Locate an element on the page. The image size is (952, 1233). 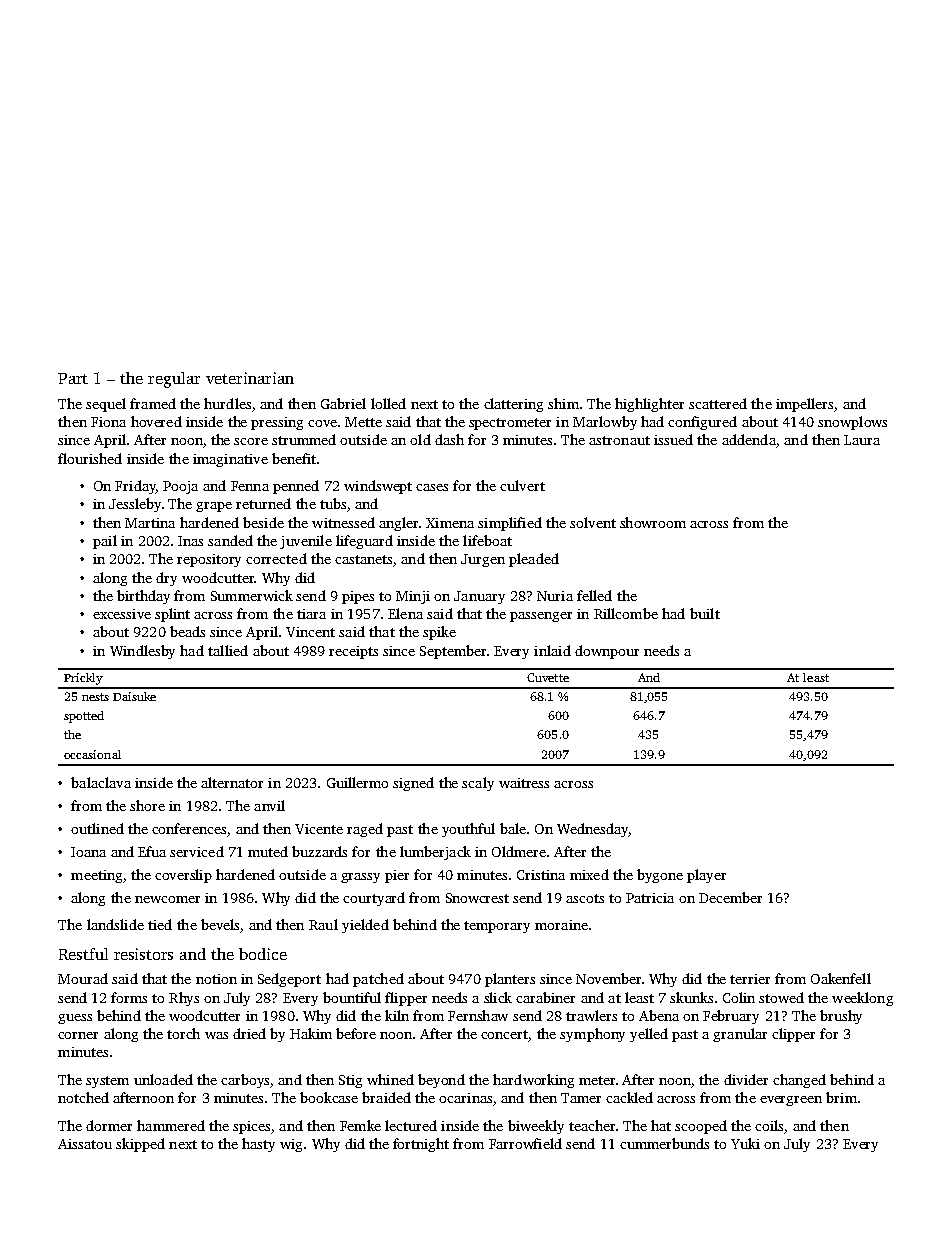
veterinarian is located at coordinates (250, 378).
